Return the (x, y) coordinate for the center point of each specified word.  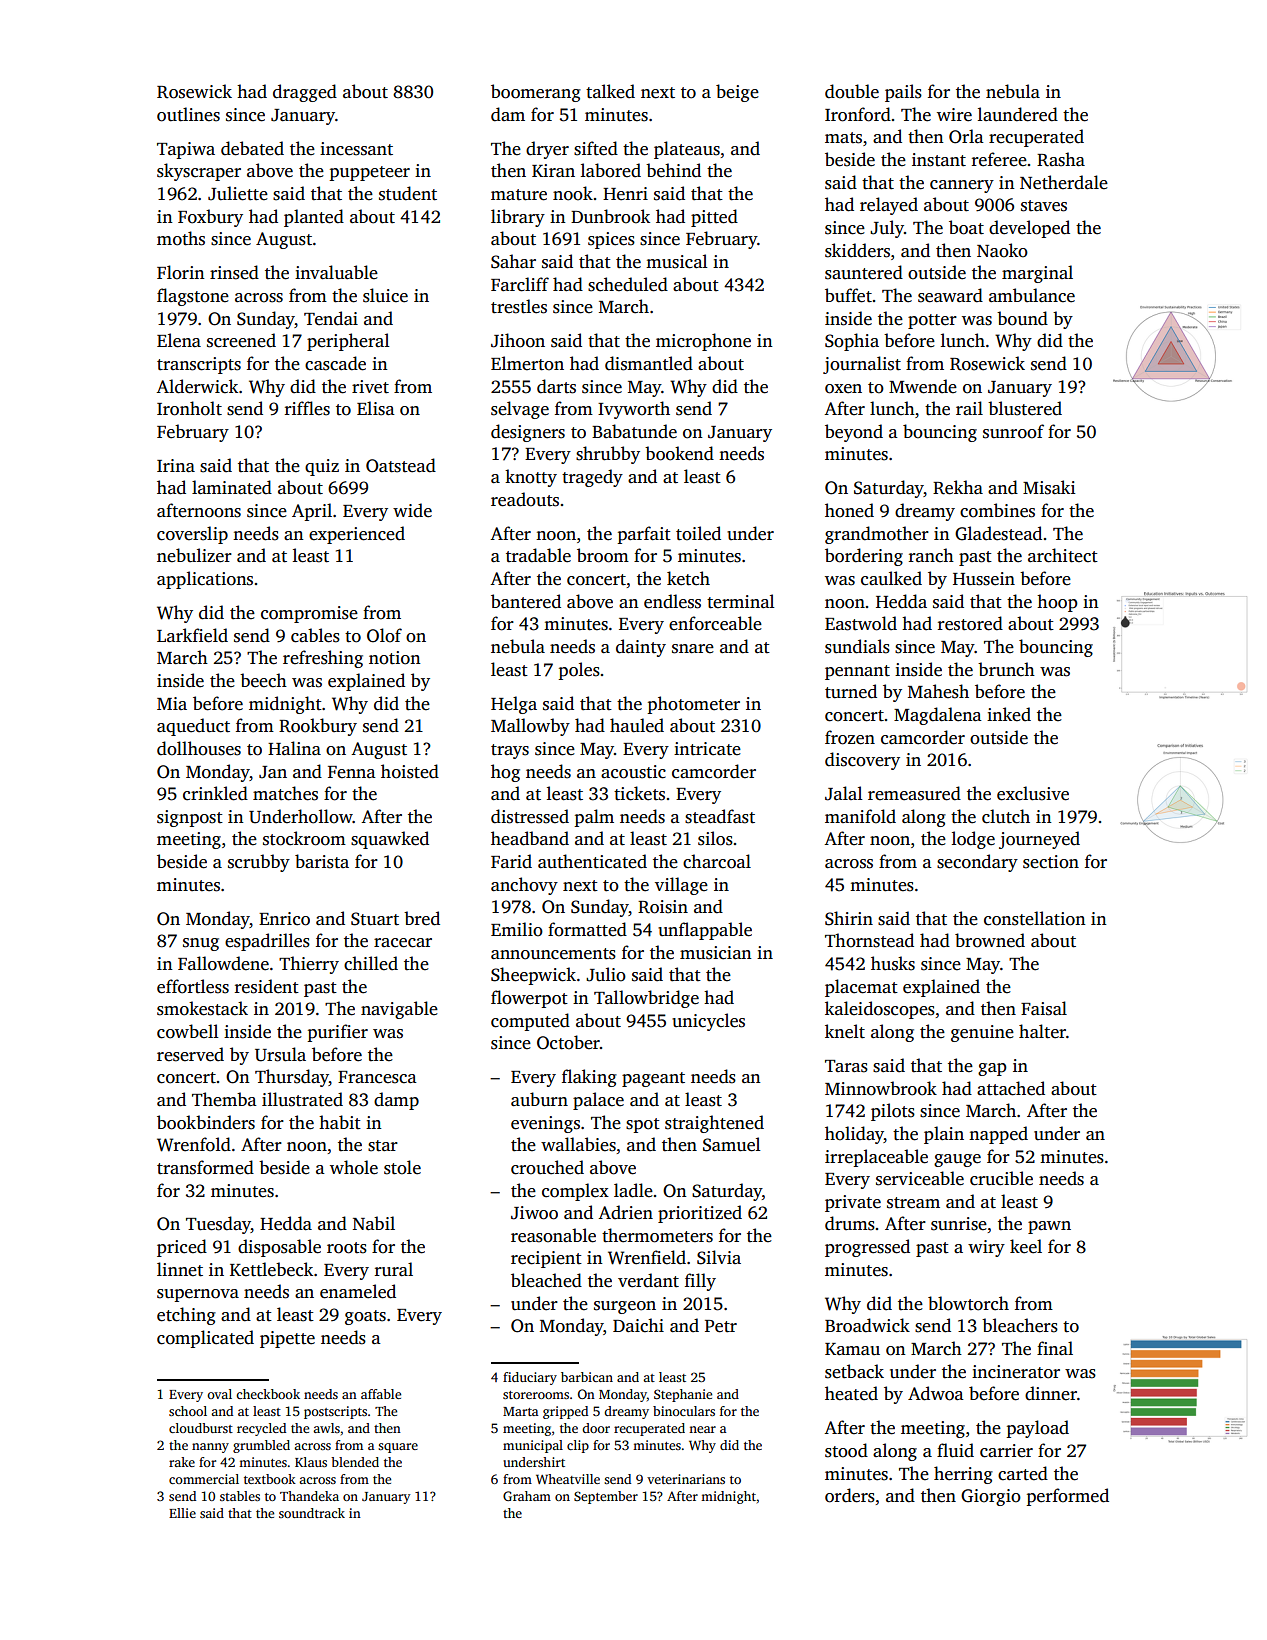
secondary (977, 863)
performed (1067, 1497)
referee (999, 159)
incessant (356, 149)
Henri (625, 194)
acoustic (633, 772)
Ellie (182, 1513)
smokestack (202, 1008)
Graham (527, 1496)
